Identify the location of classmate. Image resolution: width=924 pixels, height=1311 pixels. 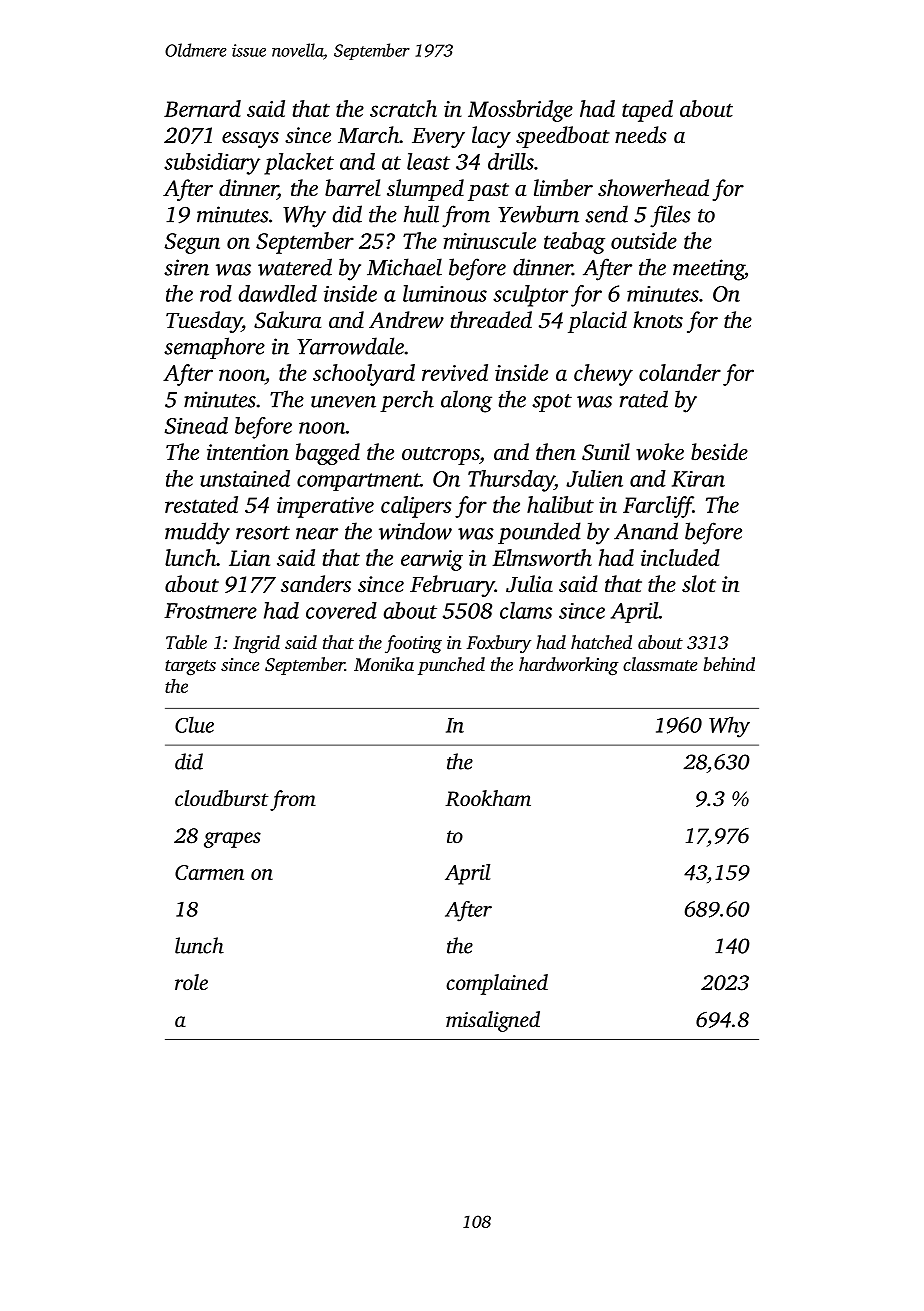
(660, 664).
